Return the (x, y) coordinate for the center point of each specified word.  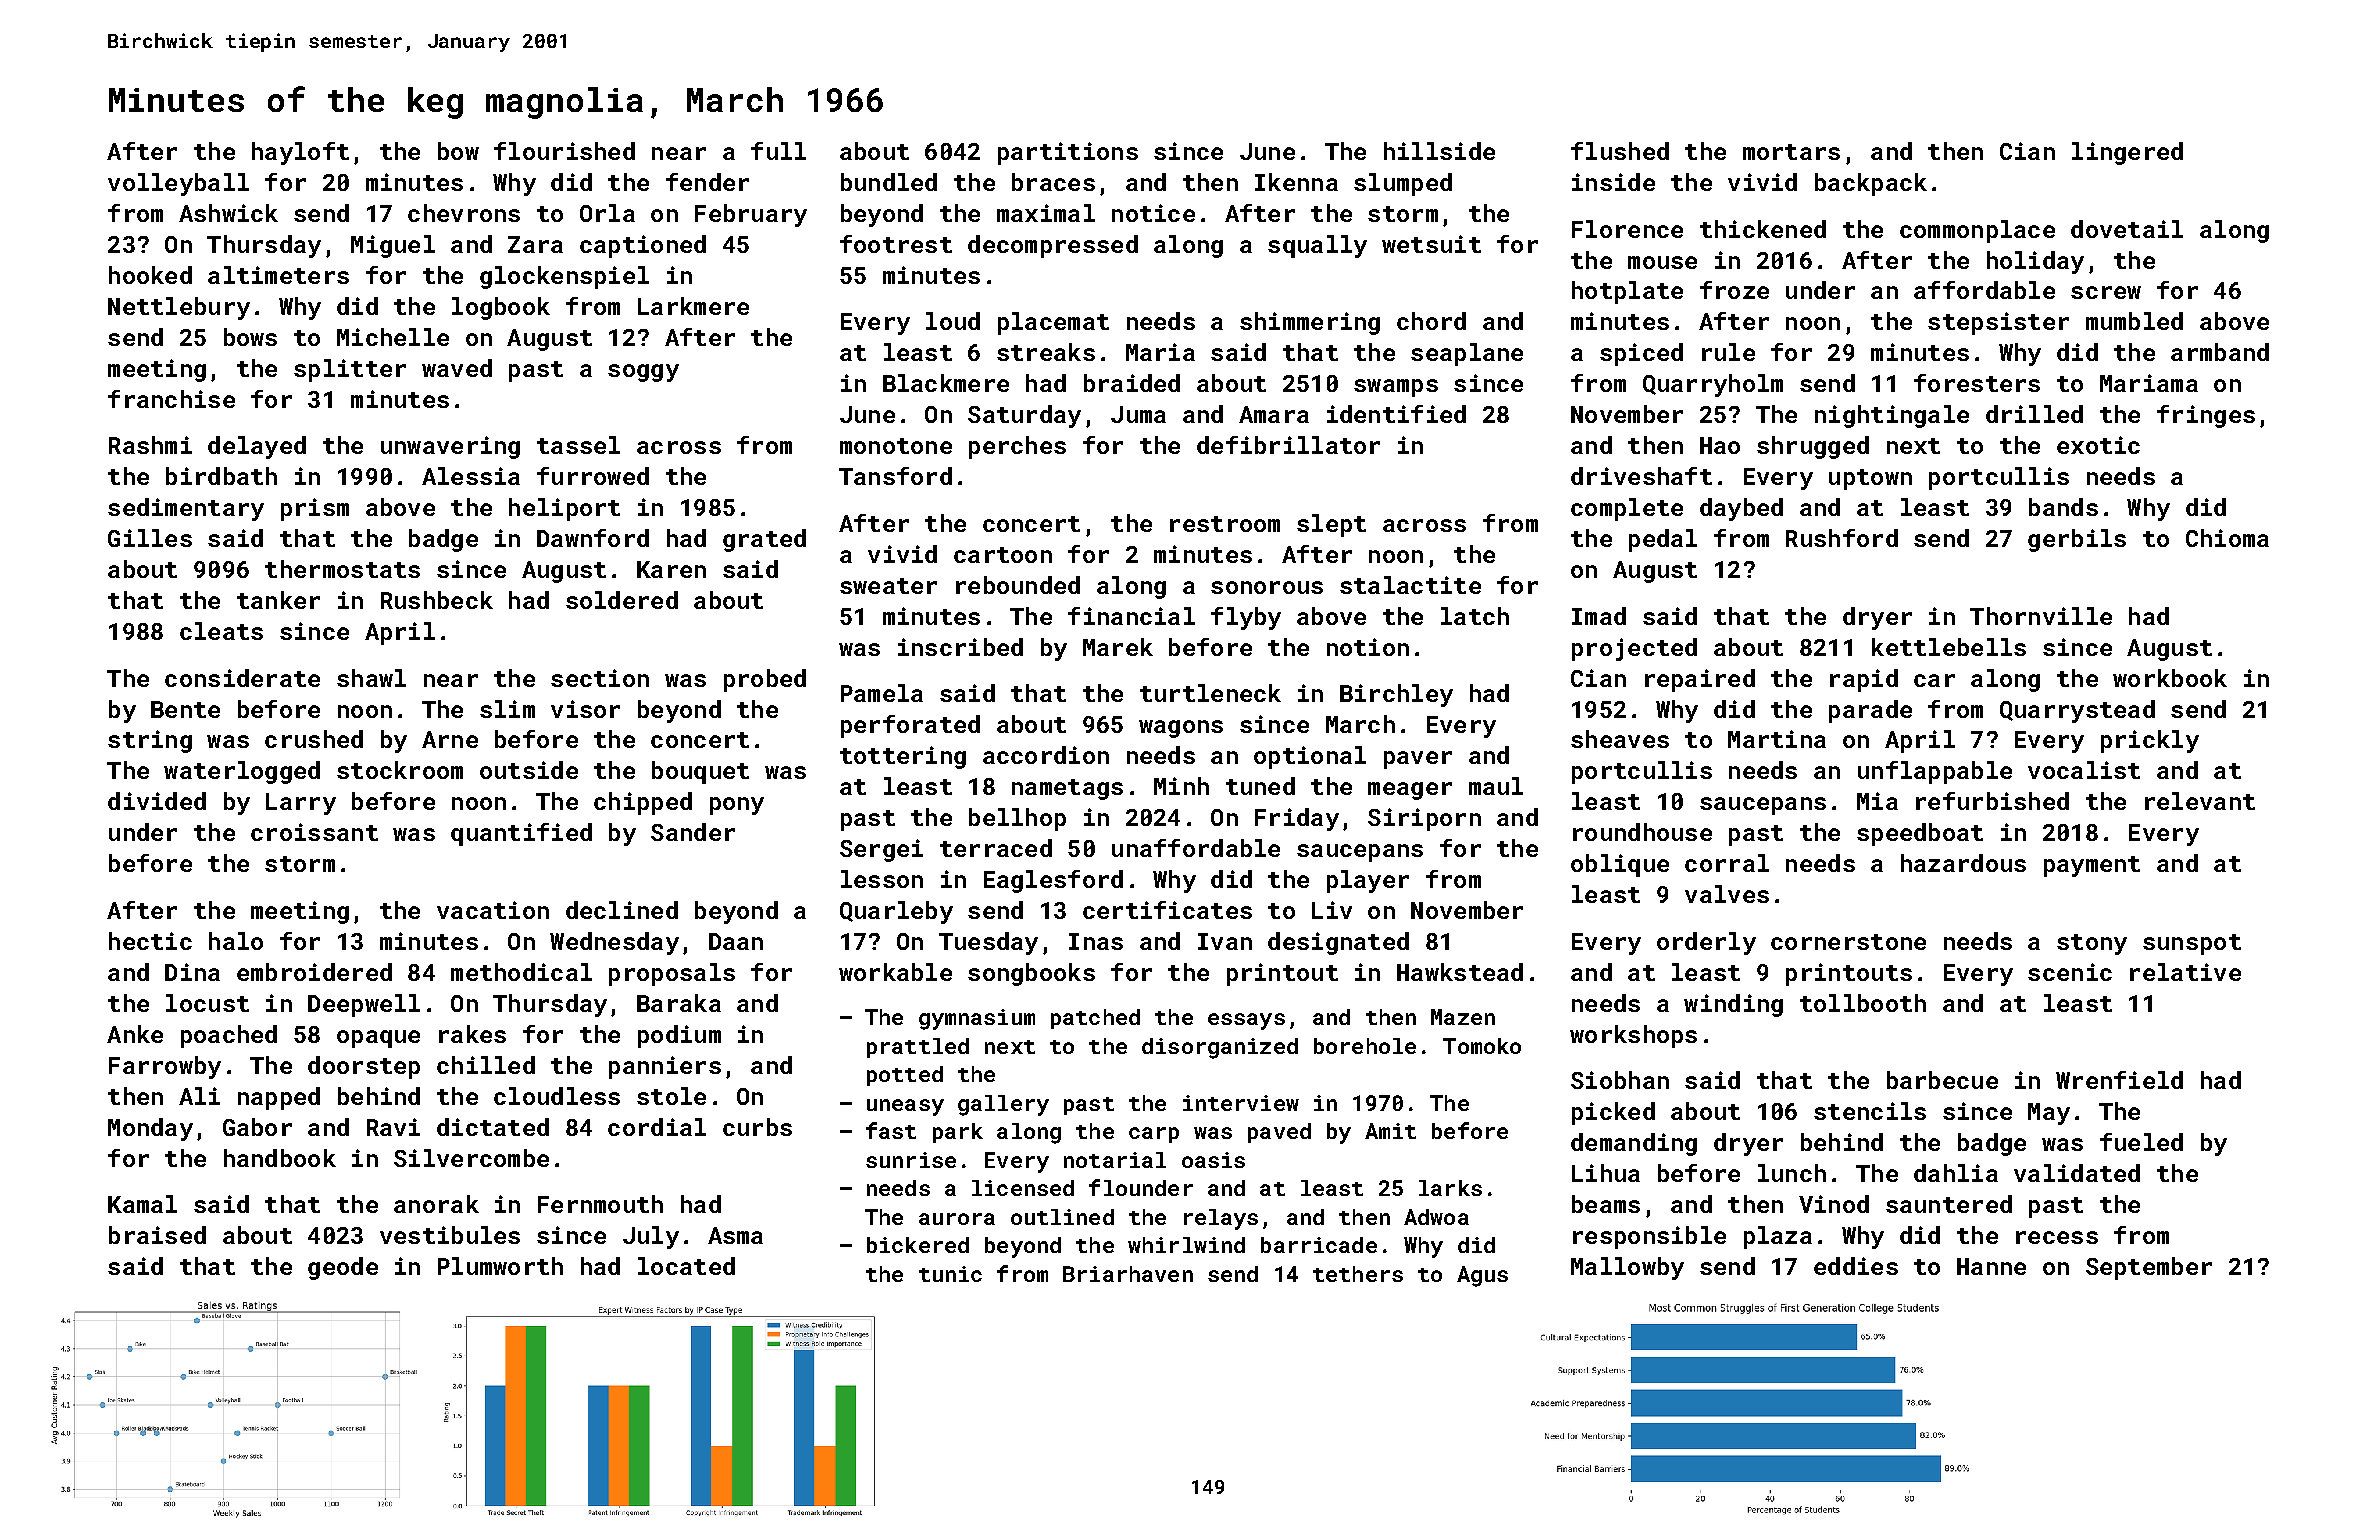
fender (707, 182)
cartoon (1003, 555)
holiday (2035, 262)
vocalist (2084, 770)
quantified (521, 834)
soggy (643, 373)
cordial (657, 1127)
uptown (1870, 479)
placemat (1053, 323)
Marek (1118, 647)
